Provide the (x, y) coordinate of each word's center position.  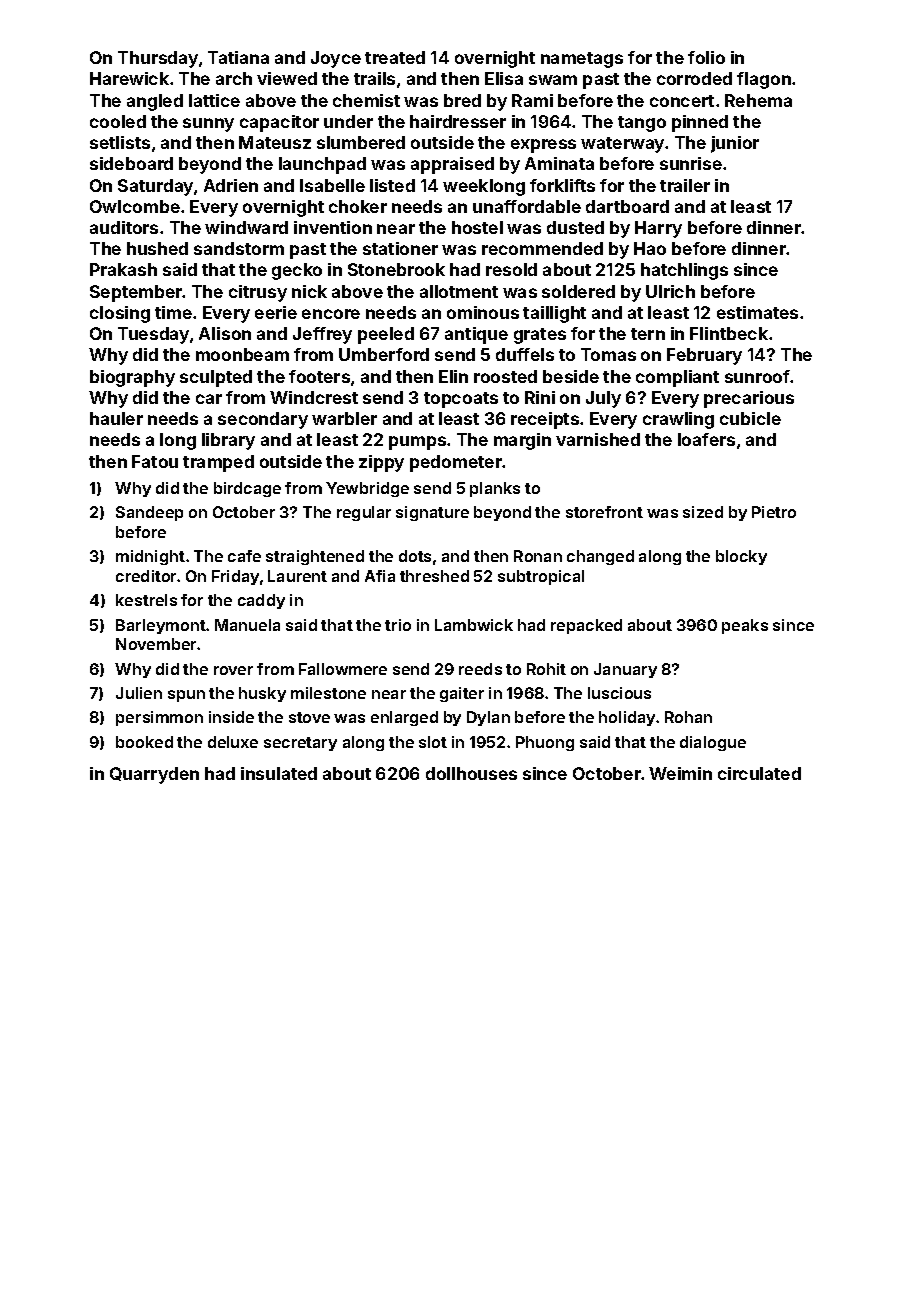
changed (600, 557)
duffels (525, 354)
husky (262, 694)
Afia (380, 576)
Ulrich (670, 291)
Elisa (504, 78)
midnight (150, 557)
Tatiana (238, 57)
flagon (764, 80)
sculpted (216, 378)
